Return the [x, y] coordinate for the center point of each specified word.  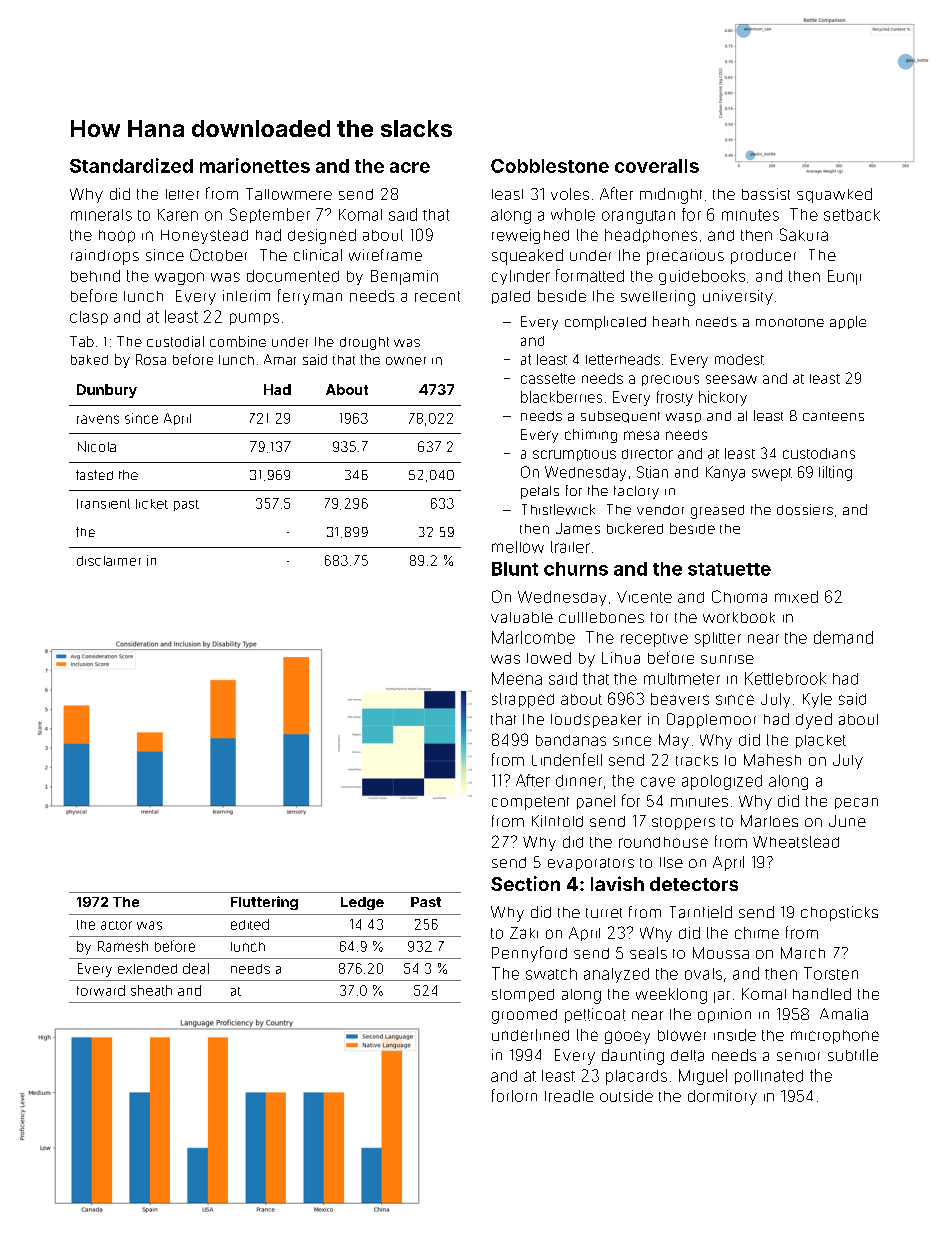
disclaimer [109, 561]
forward [101, 990]
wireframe [385, 255]
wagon [179, 278]
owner [406, 361]
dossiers [805, 509]
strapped [523, 700]
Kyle [817, 700]
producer [763, 256]
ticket [152, 504]
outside [626, 1096]
